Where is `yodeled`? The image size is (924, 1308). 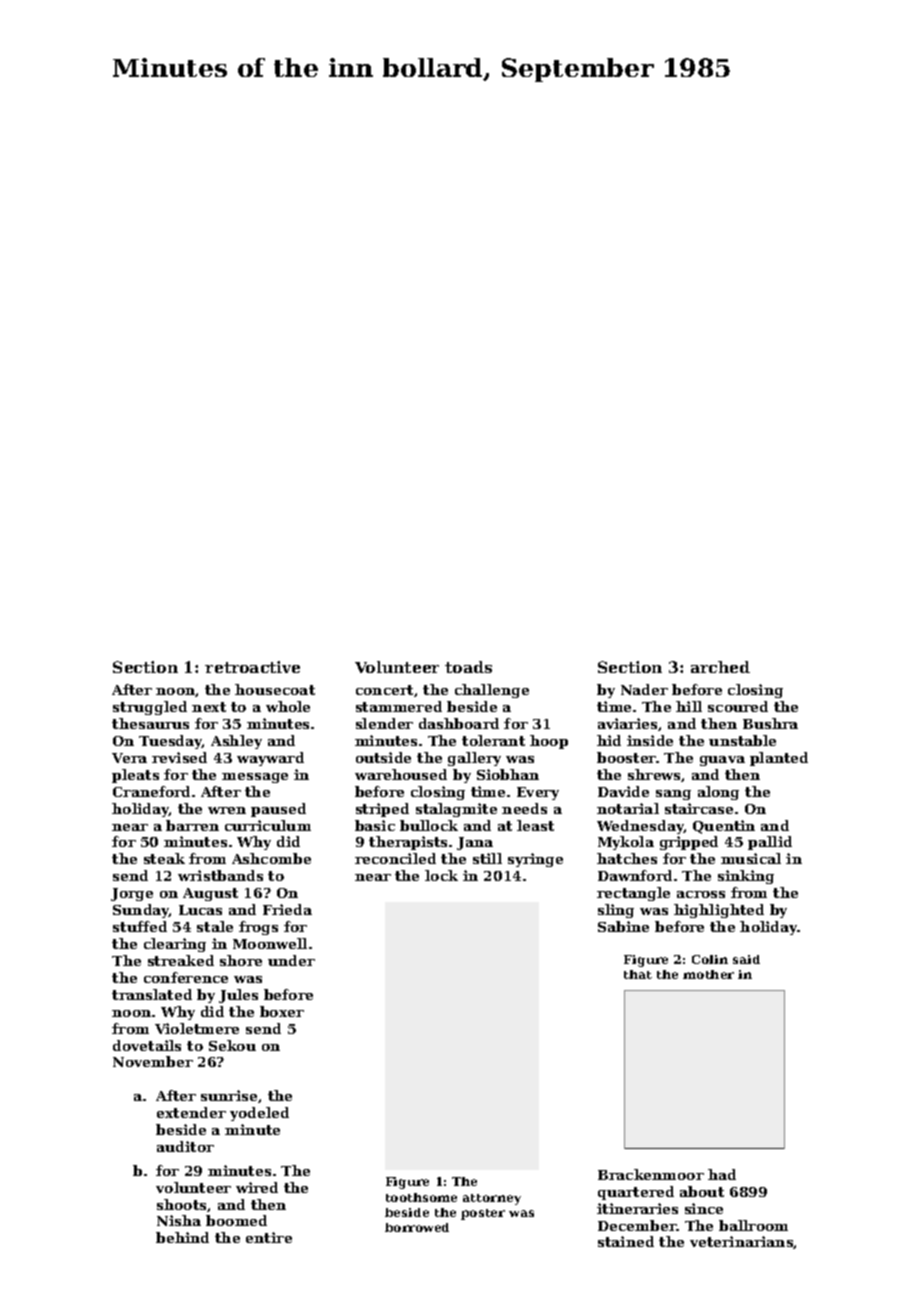
yodeled is located at coordinates (259, 1114).
